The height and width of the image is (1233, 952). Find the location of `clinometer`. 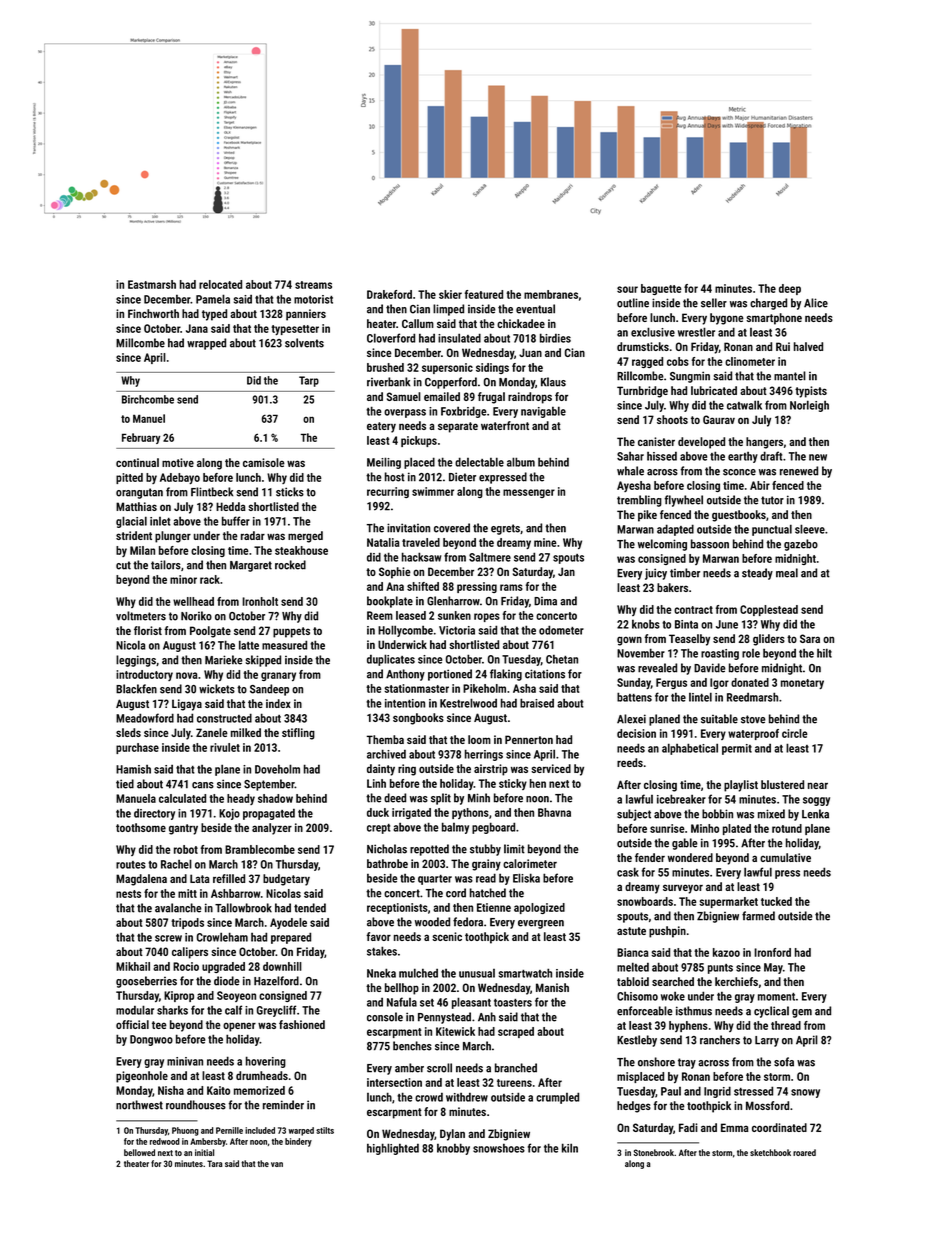

clinometer is located at coordinates (750, 361).
